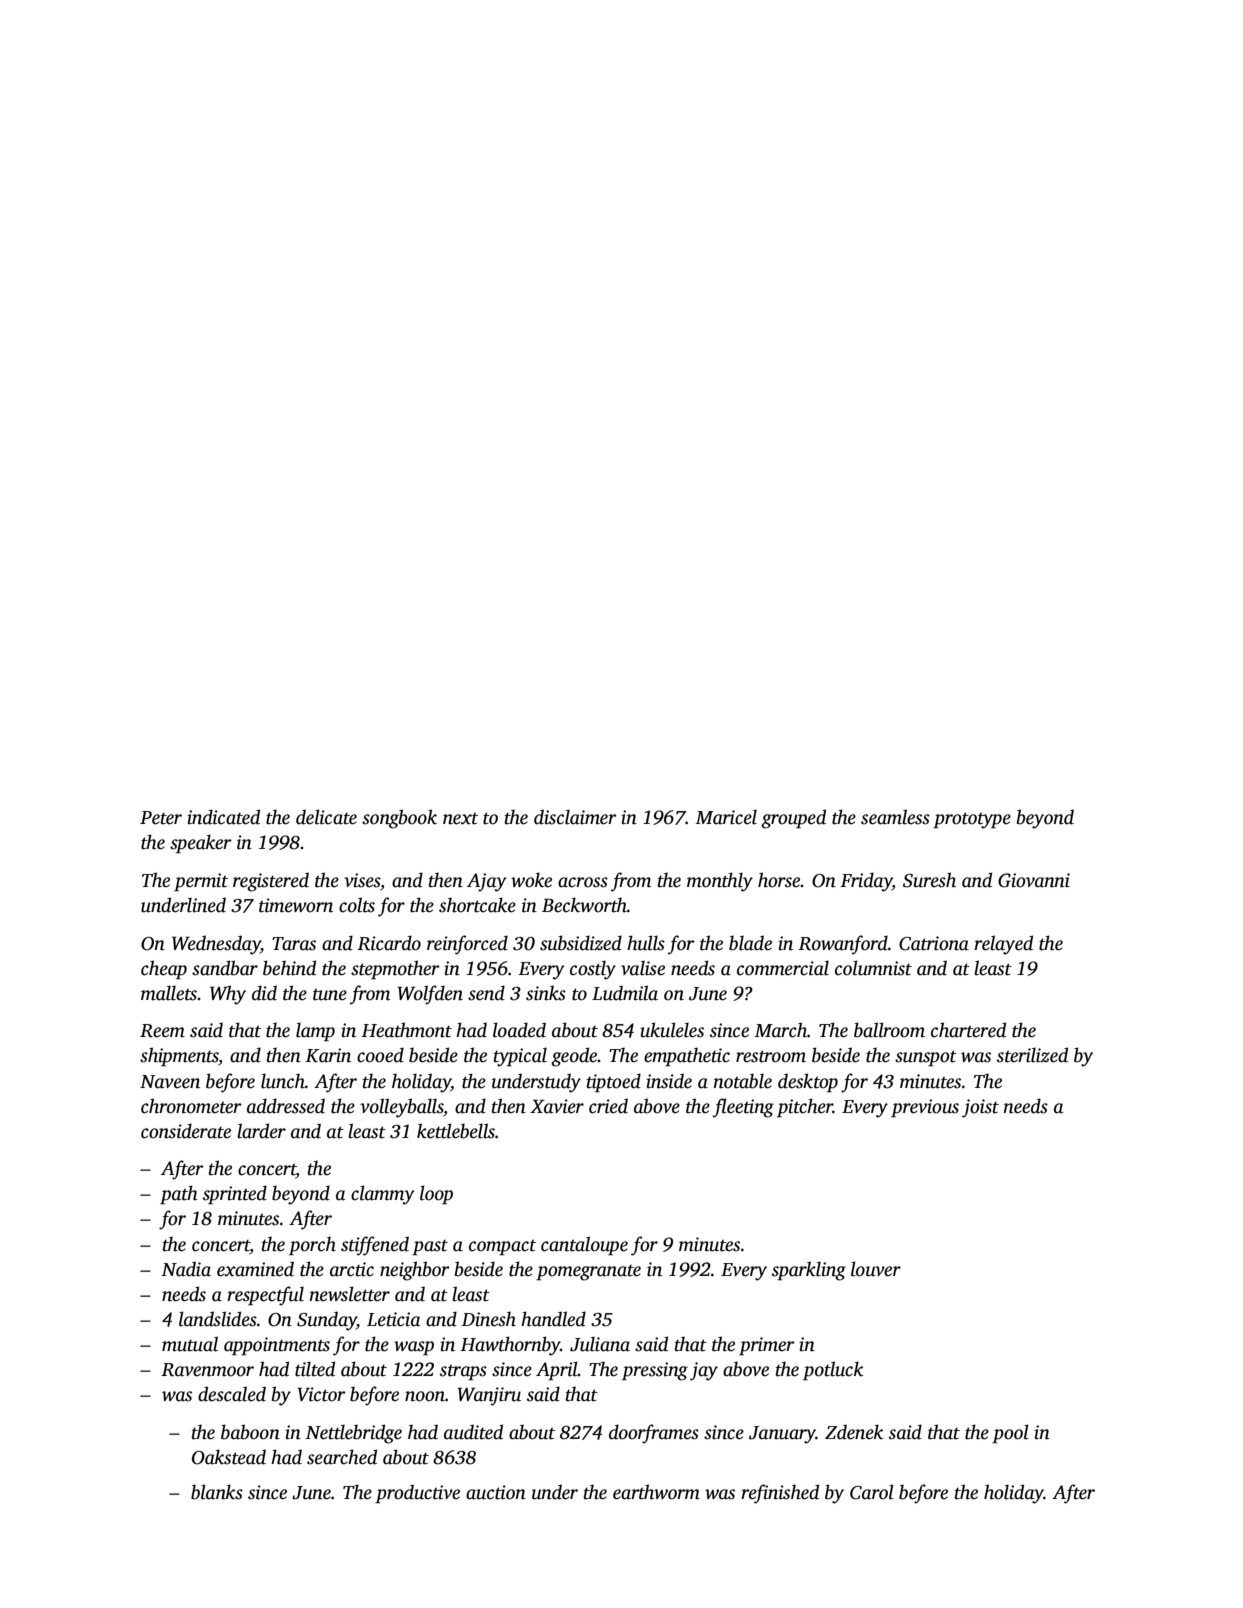 This image has height=1608, width=1243. Describe the element at coordinates (872, 1492) in the image. I see `Carol` at that location.
